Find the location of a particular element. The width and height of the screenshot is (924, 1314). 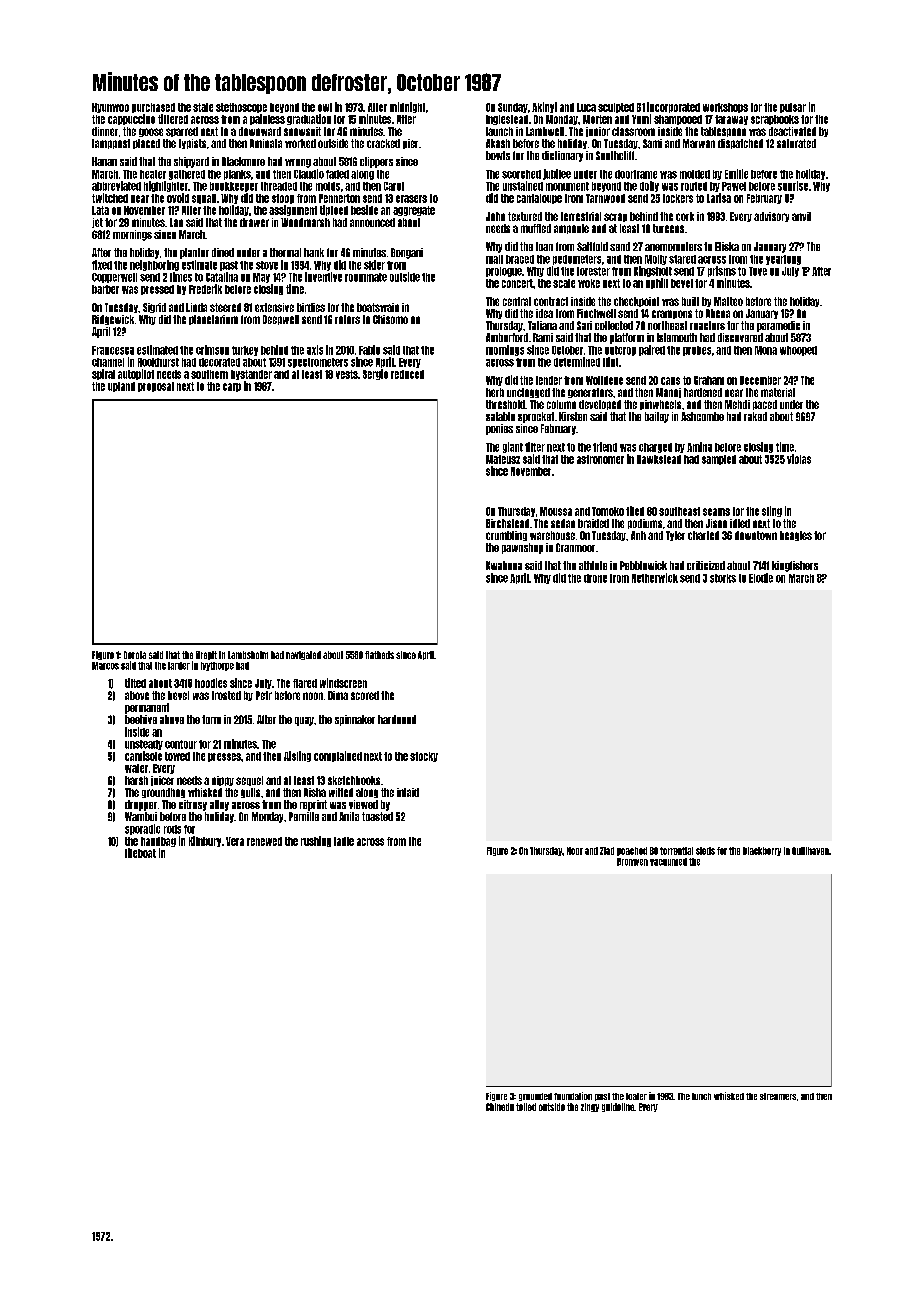

Noor is located at coordinates (575, 851).
